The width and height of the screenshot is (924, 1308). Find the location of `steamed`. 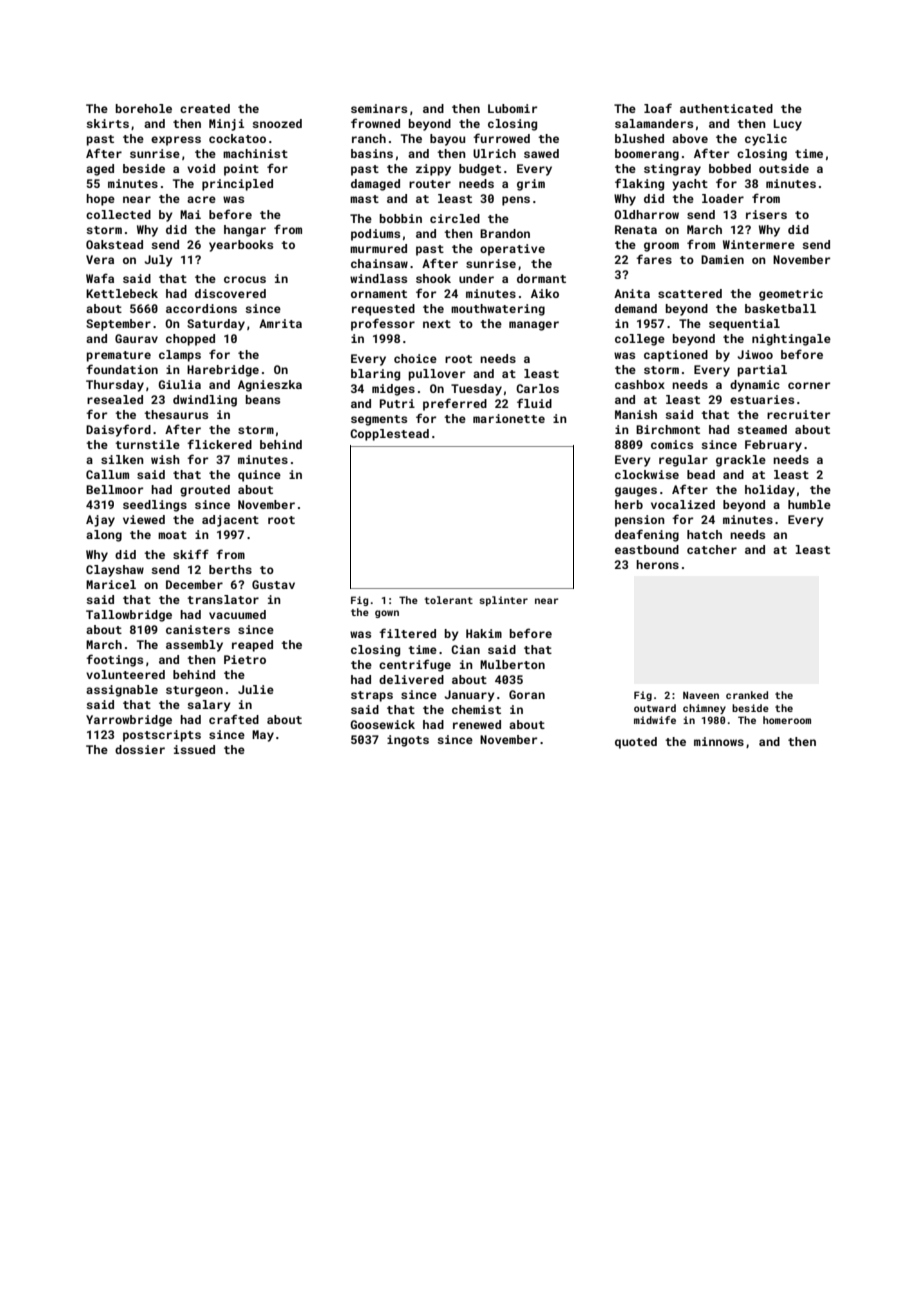

steamed is located at coordinates (762, 429).
